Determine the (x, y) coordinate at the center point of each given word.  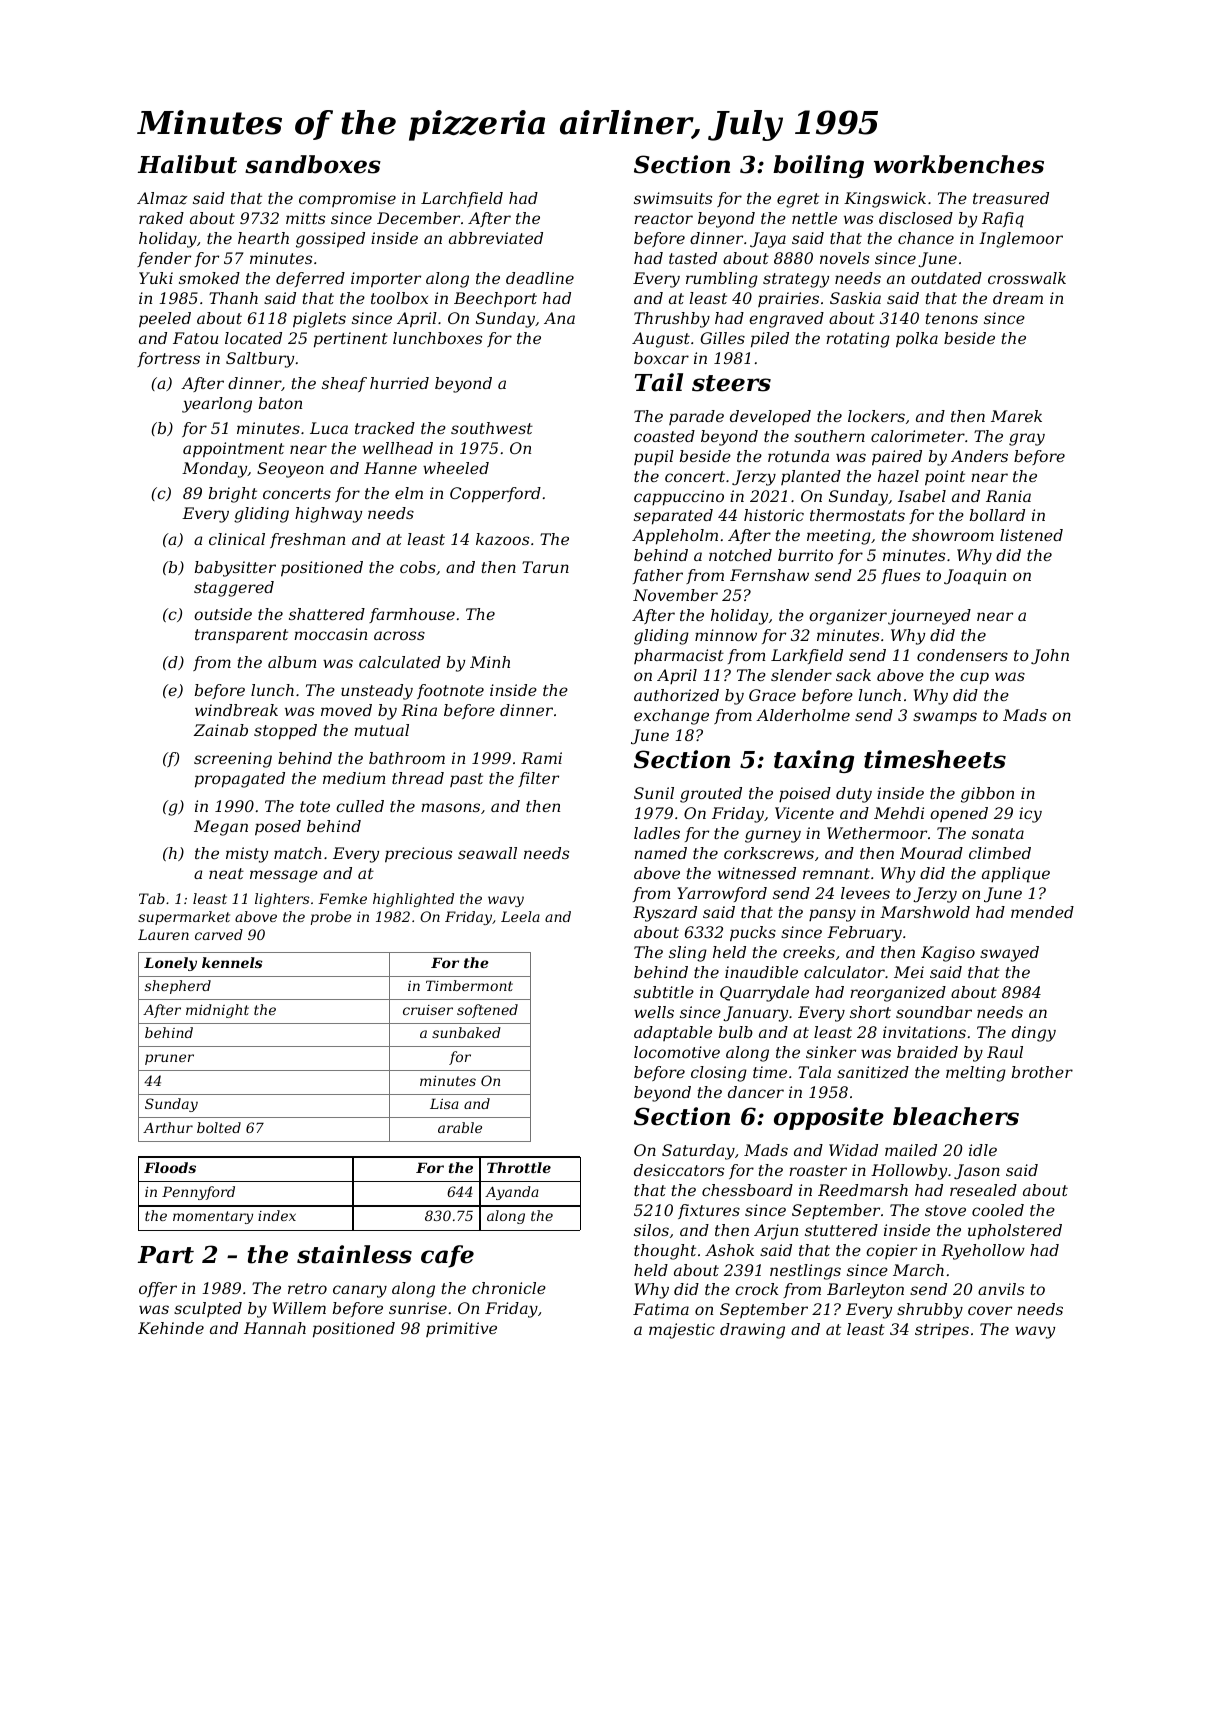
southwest (492, 428)
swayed (1009, 954)
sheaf (344, 384)
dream (1018, 298)
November (675, 595)
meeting (839, 537)
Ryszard (665, 914)
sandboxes (313, 164)
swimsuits (673, 198)
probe (330, 918)
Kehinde (171, 1328)
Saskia (855, 298)
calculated (400, 662)
